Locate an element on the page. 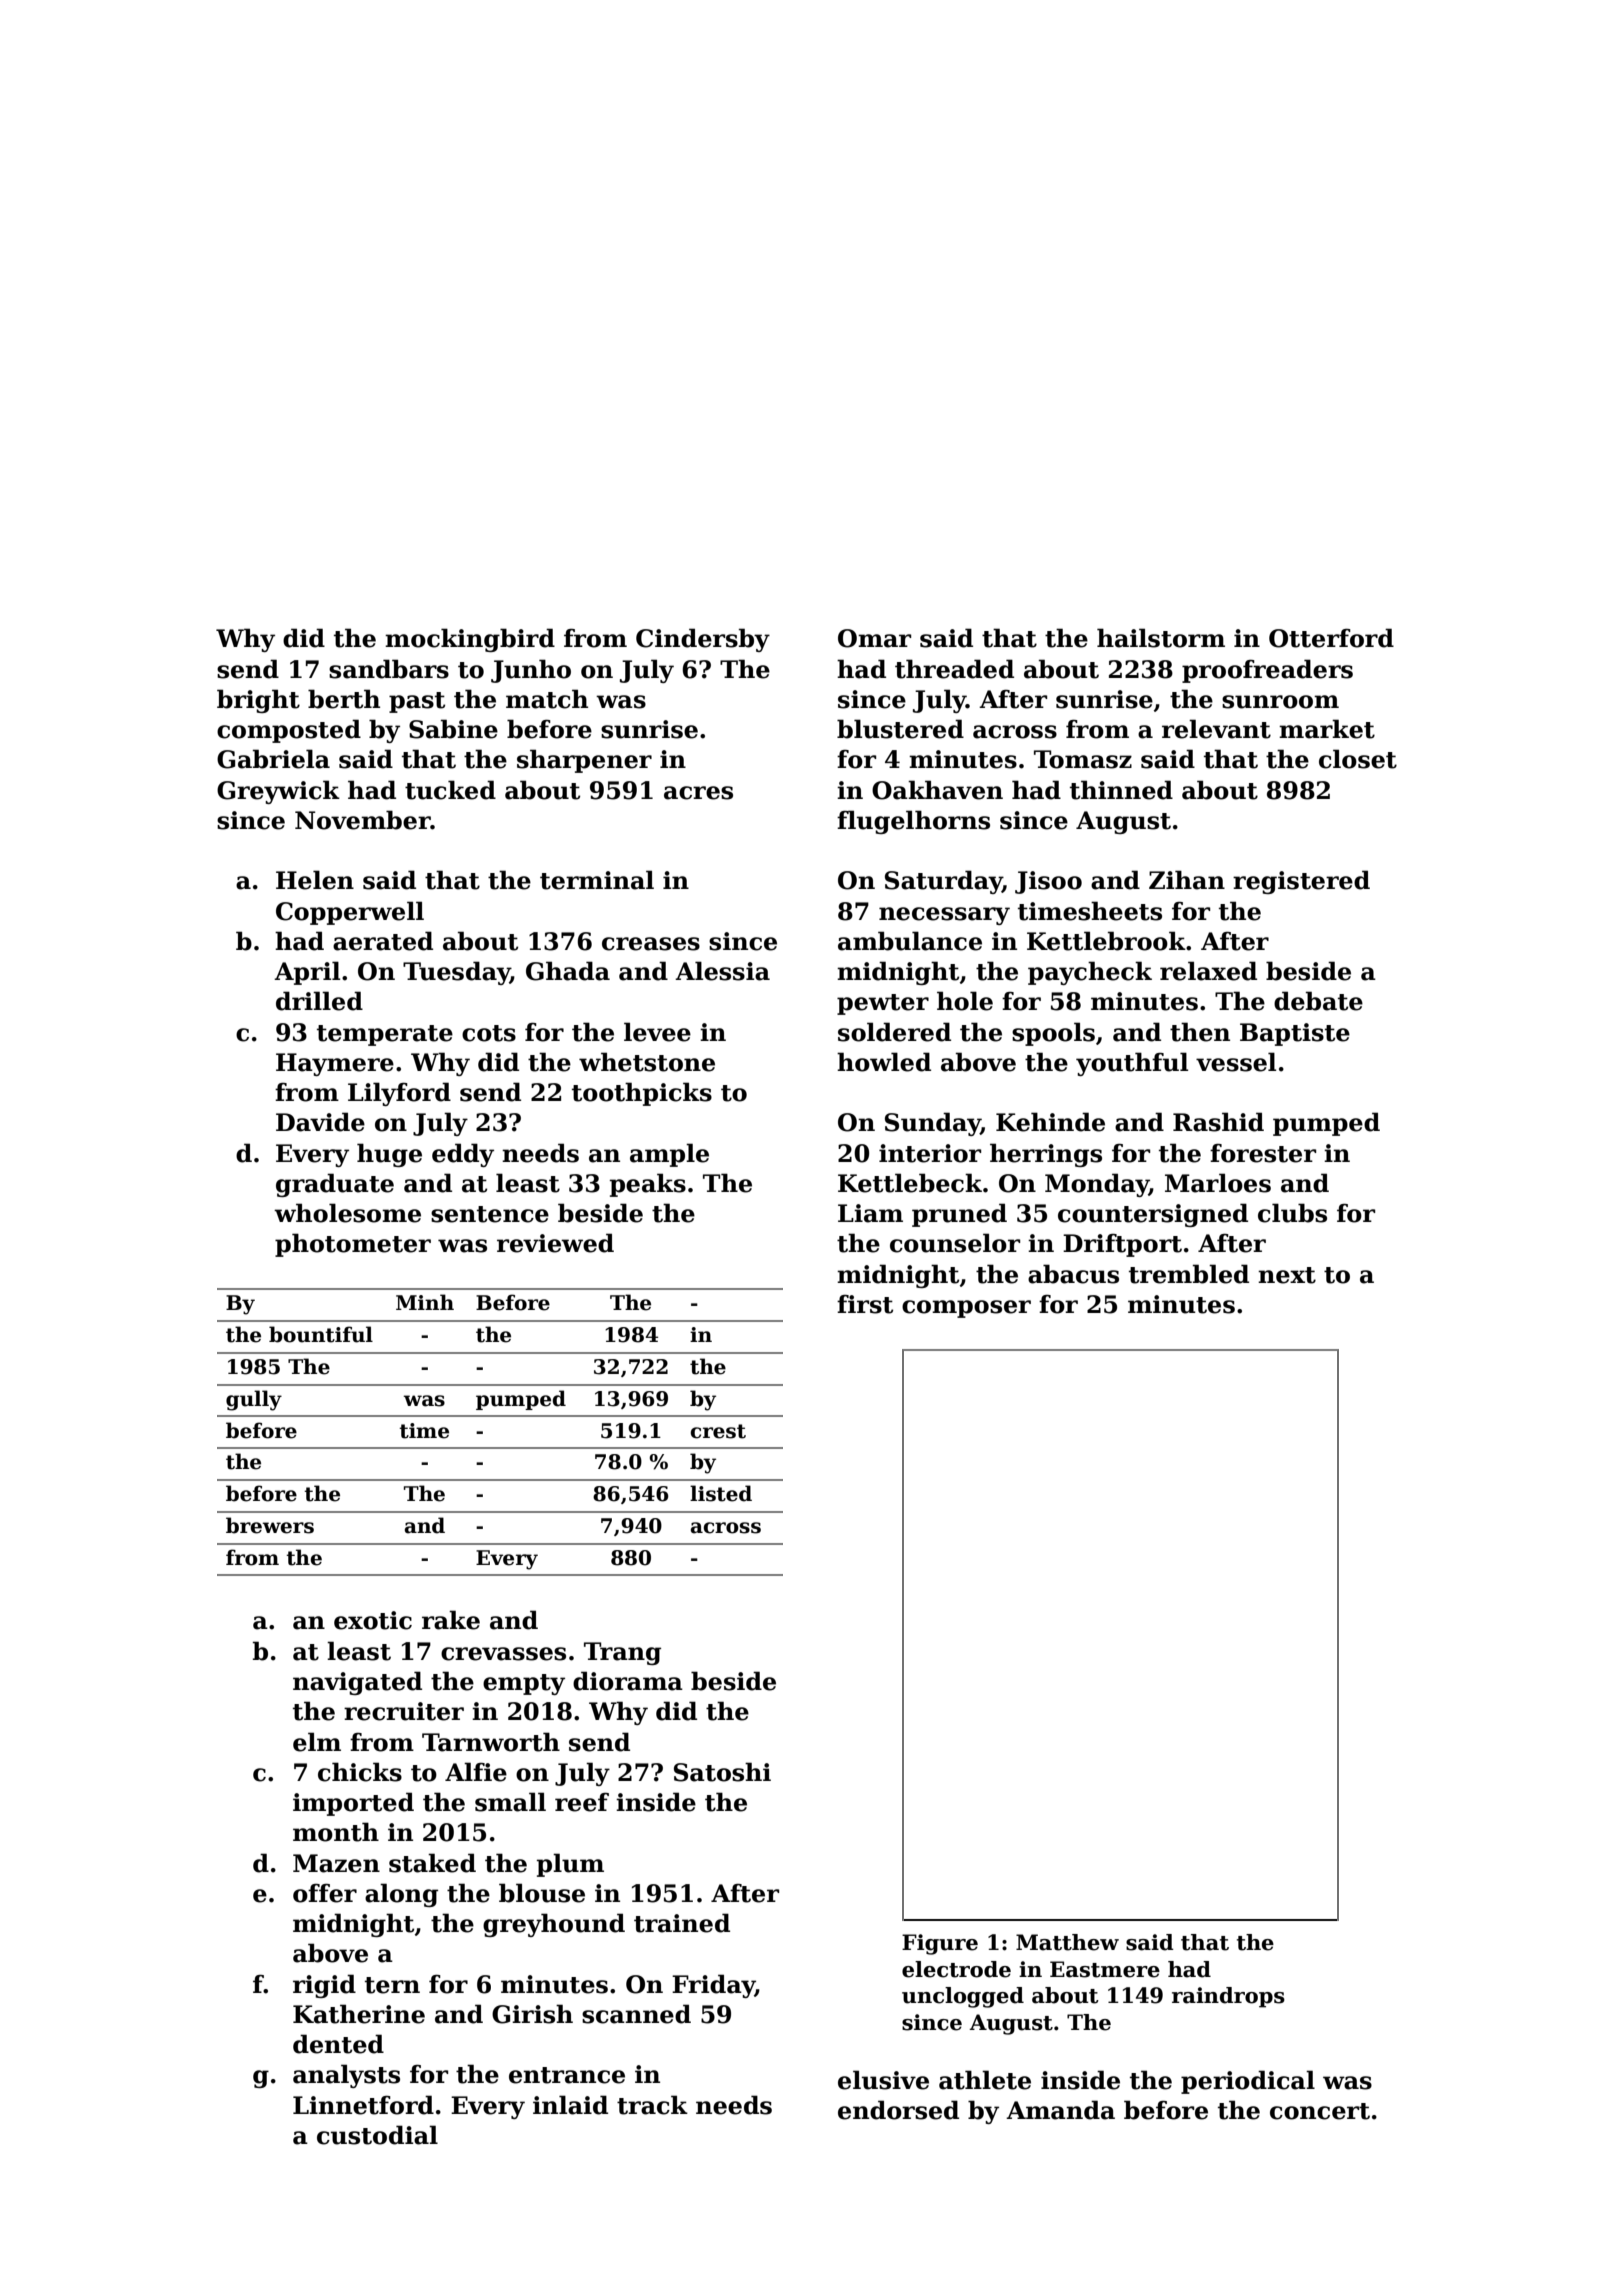 Image resolution: width=1620 pixels, height=2292 pixels. custodial is located at coordinates (377, 2135).
